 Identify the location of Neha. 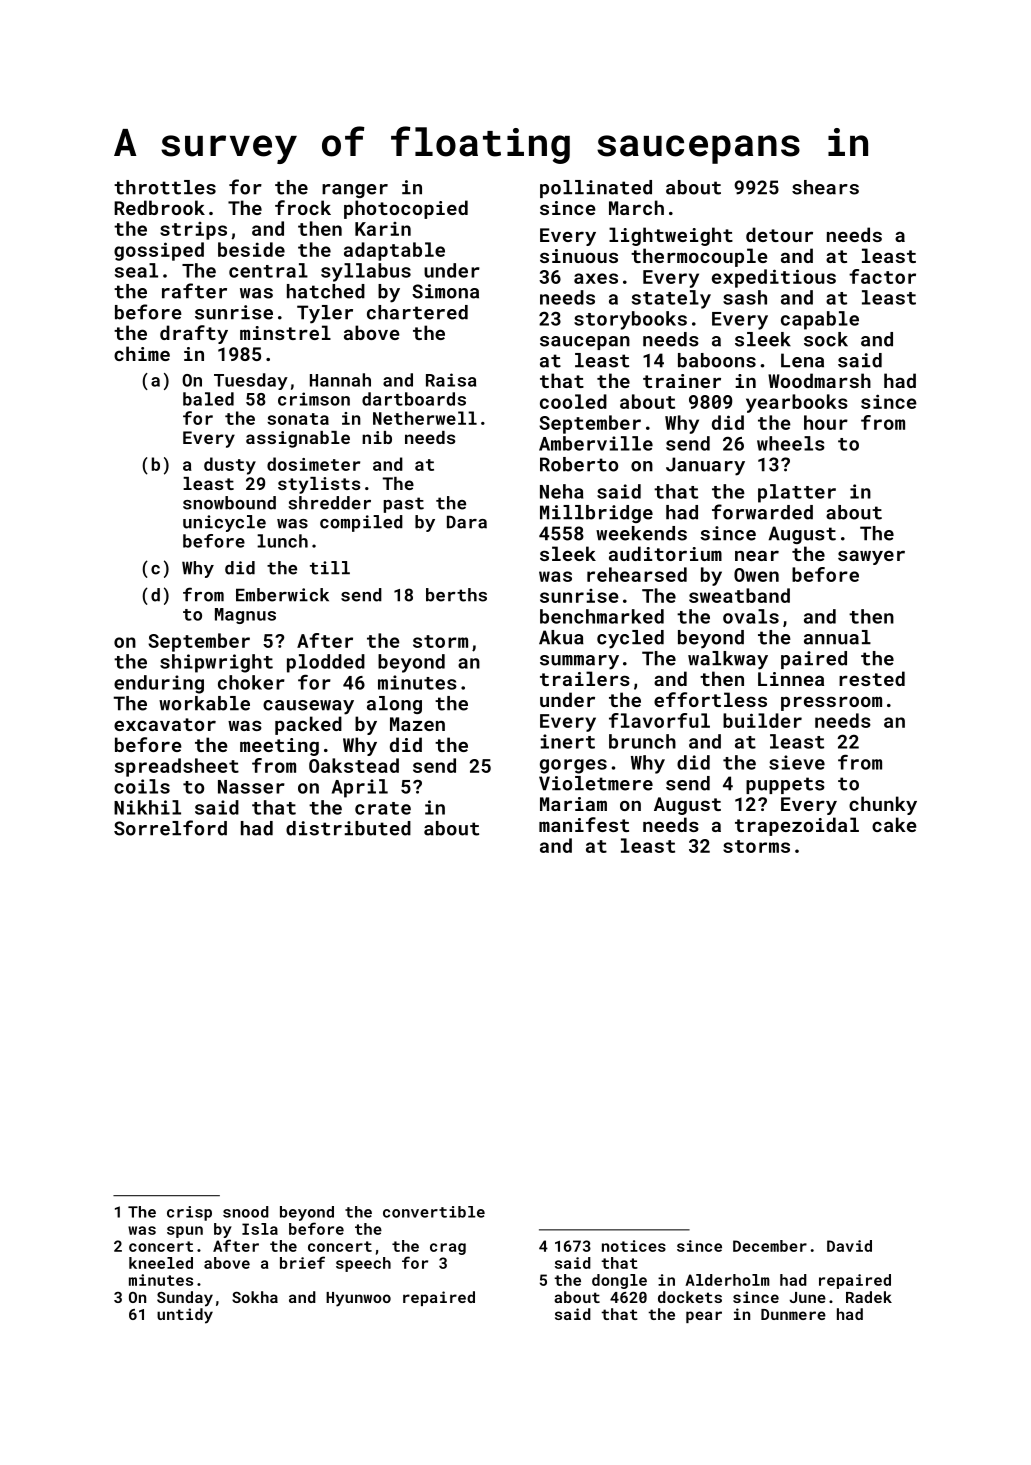
(561, 491).
